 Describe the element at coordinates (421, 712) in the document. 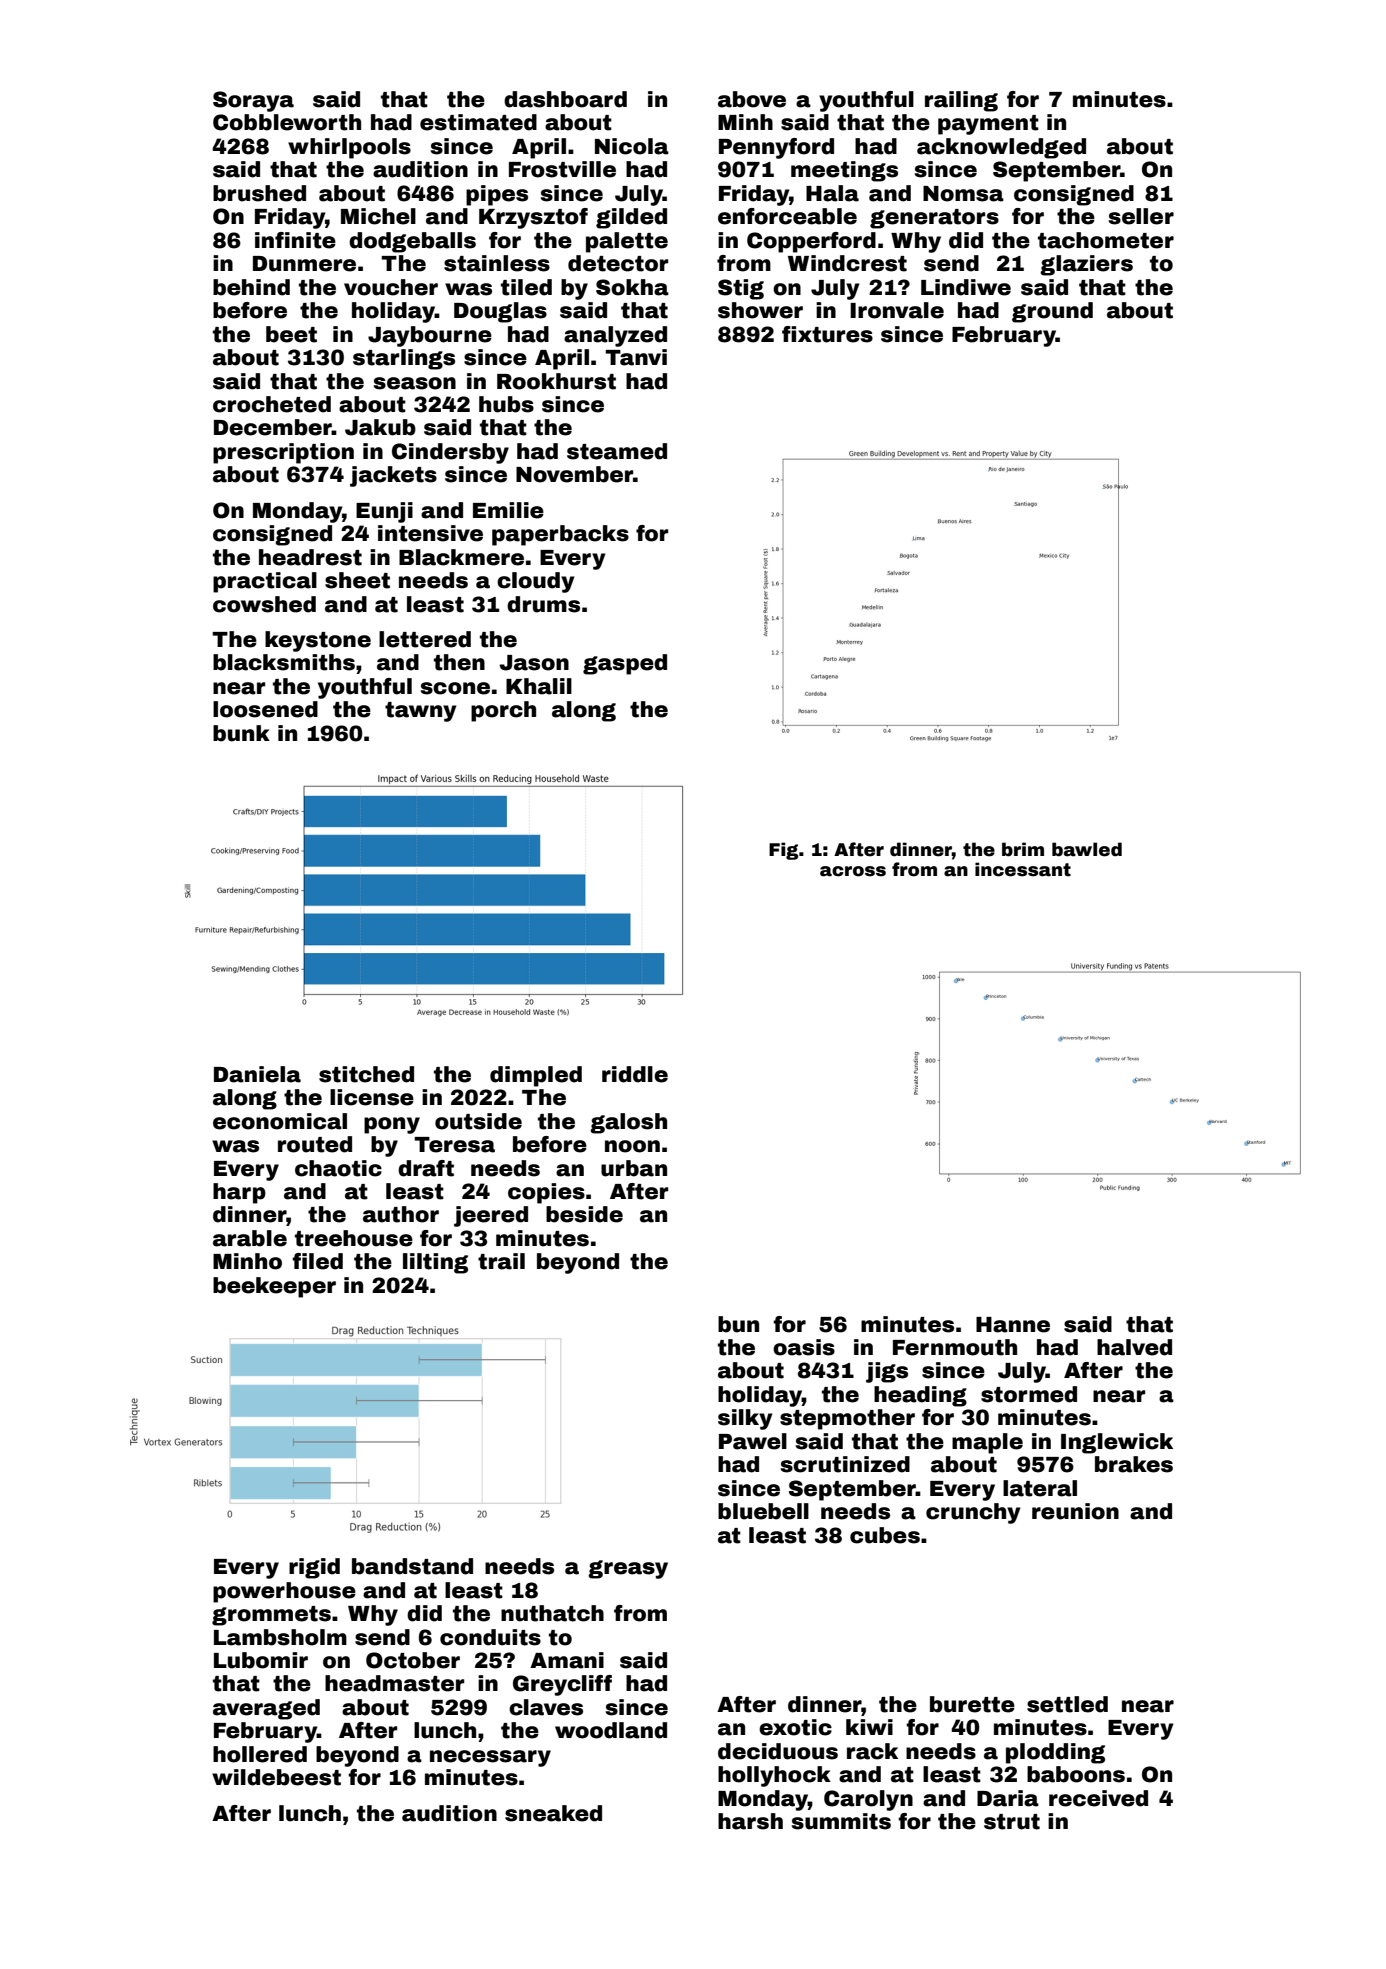

I see `tawny` at that location.
